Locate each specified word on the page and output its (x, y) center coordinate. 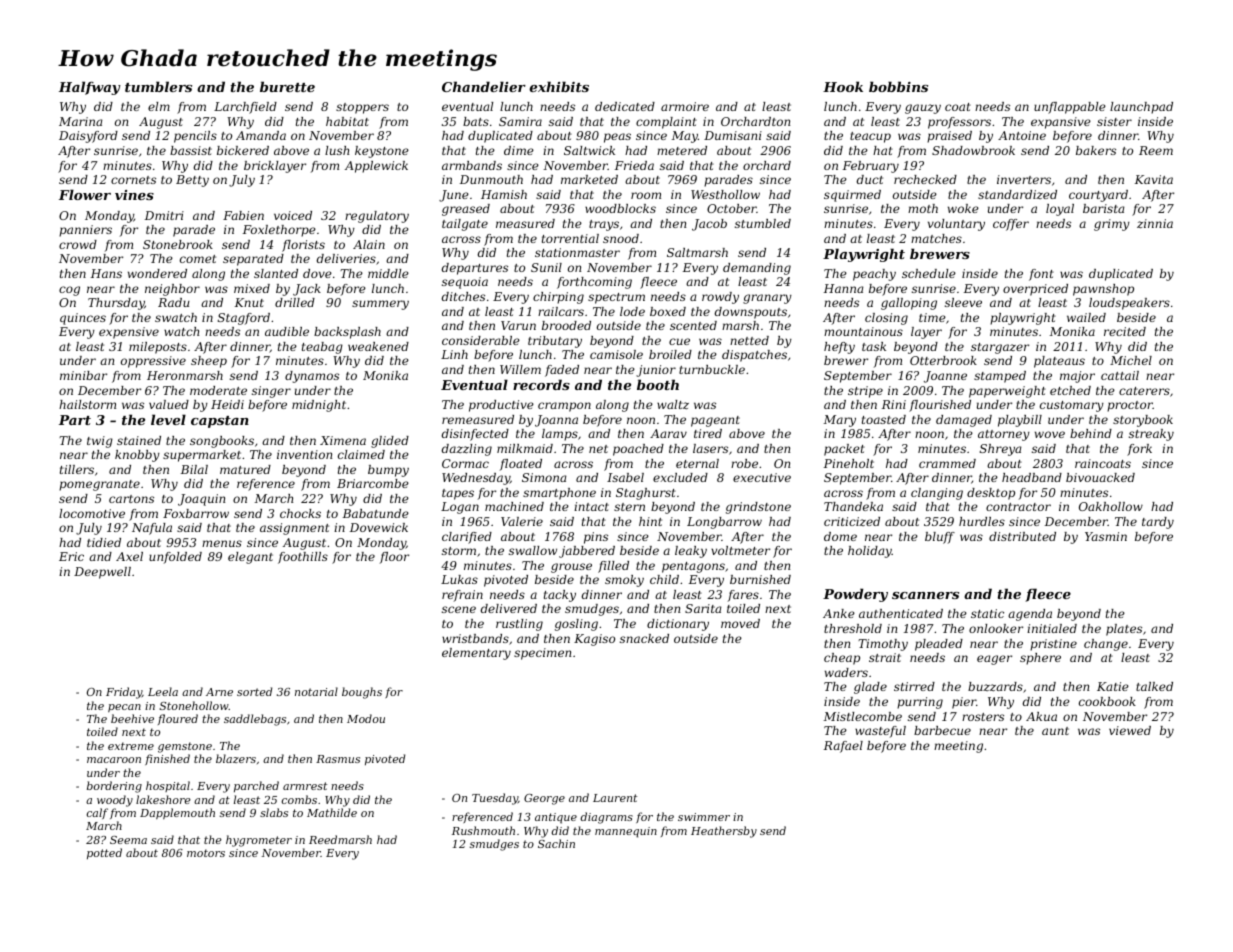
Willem (520, 369)
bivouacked (1100, 477)
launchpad (1141, 108)
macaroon (114, 760)
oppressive (153, 362)
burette (287, 86)
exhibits (559, 86)
